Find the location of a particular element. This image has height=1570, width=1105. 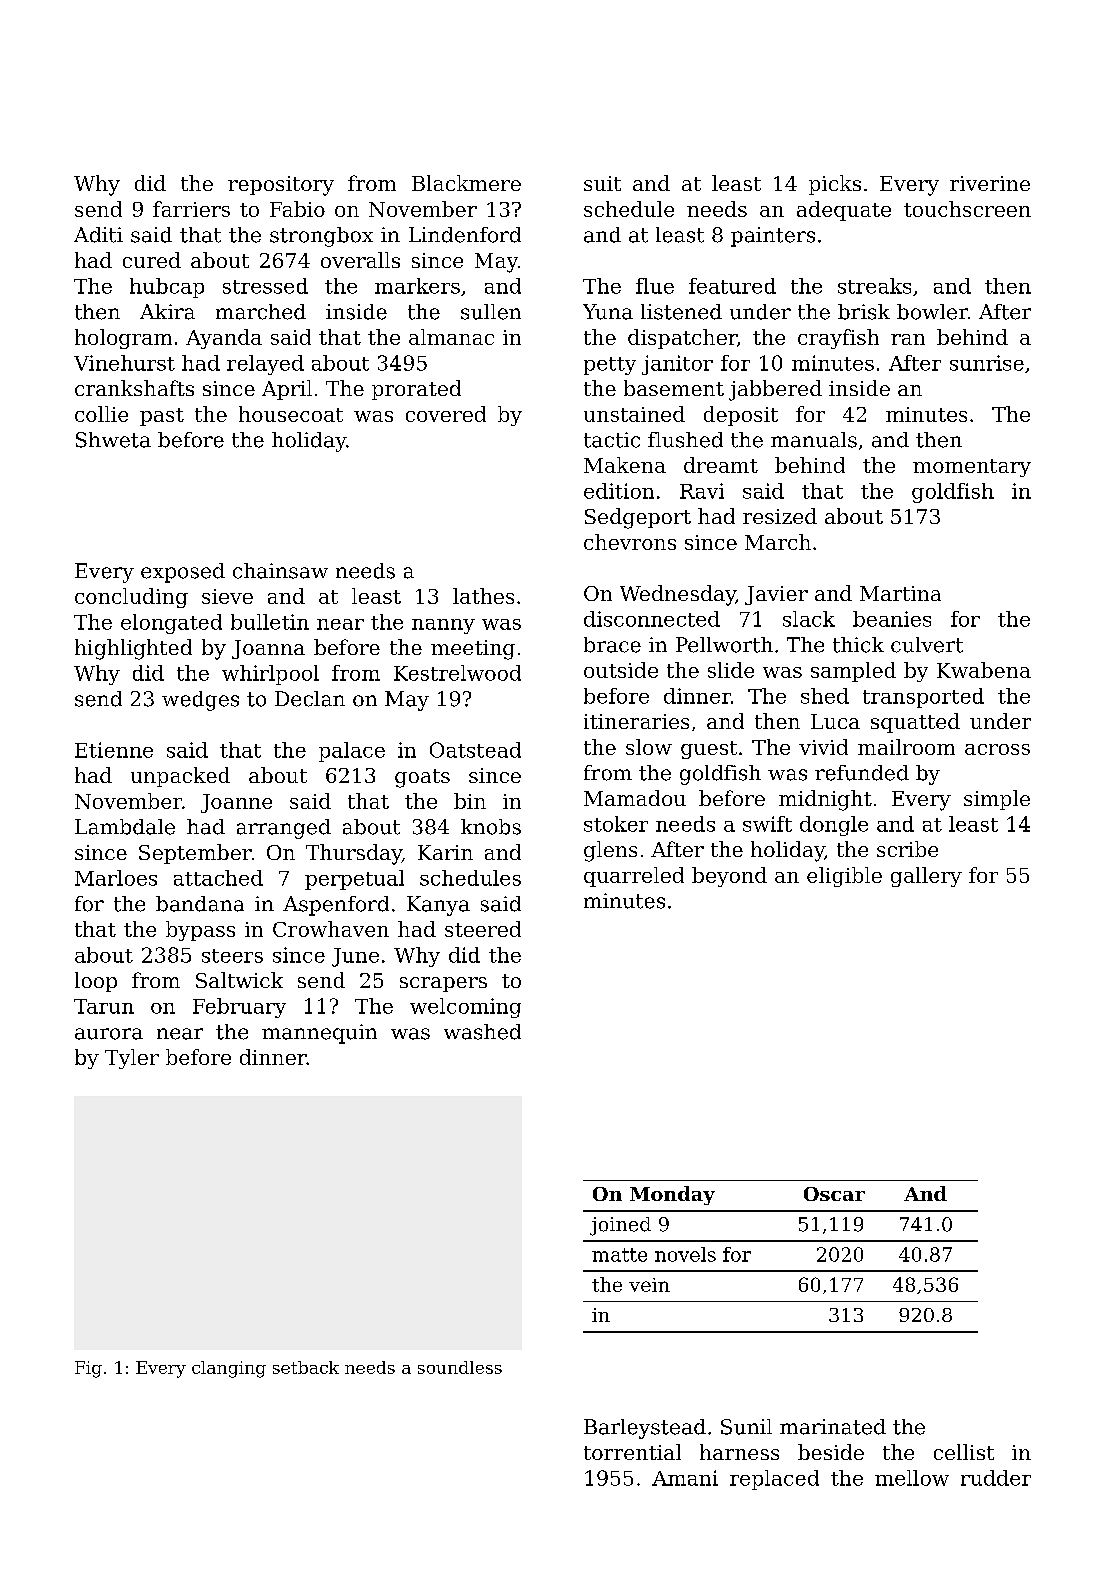

sunrise is located at coordinates (987, 363).
